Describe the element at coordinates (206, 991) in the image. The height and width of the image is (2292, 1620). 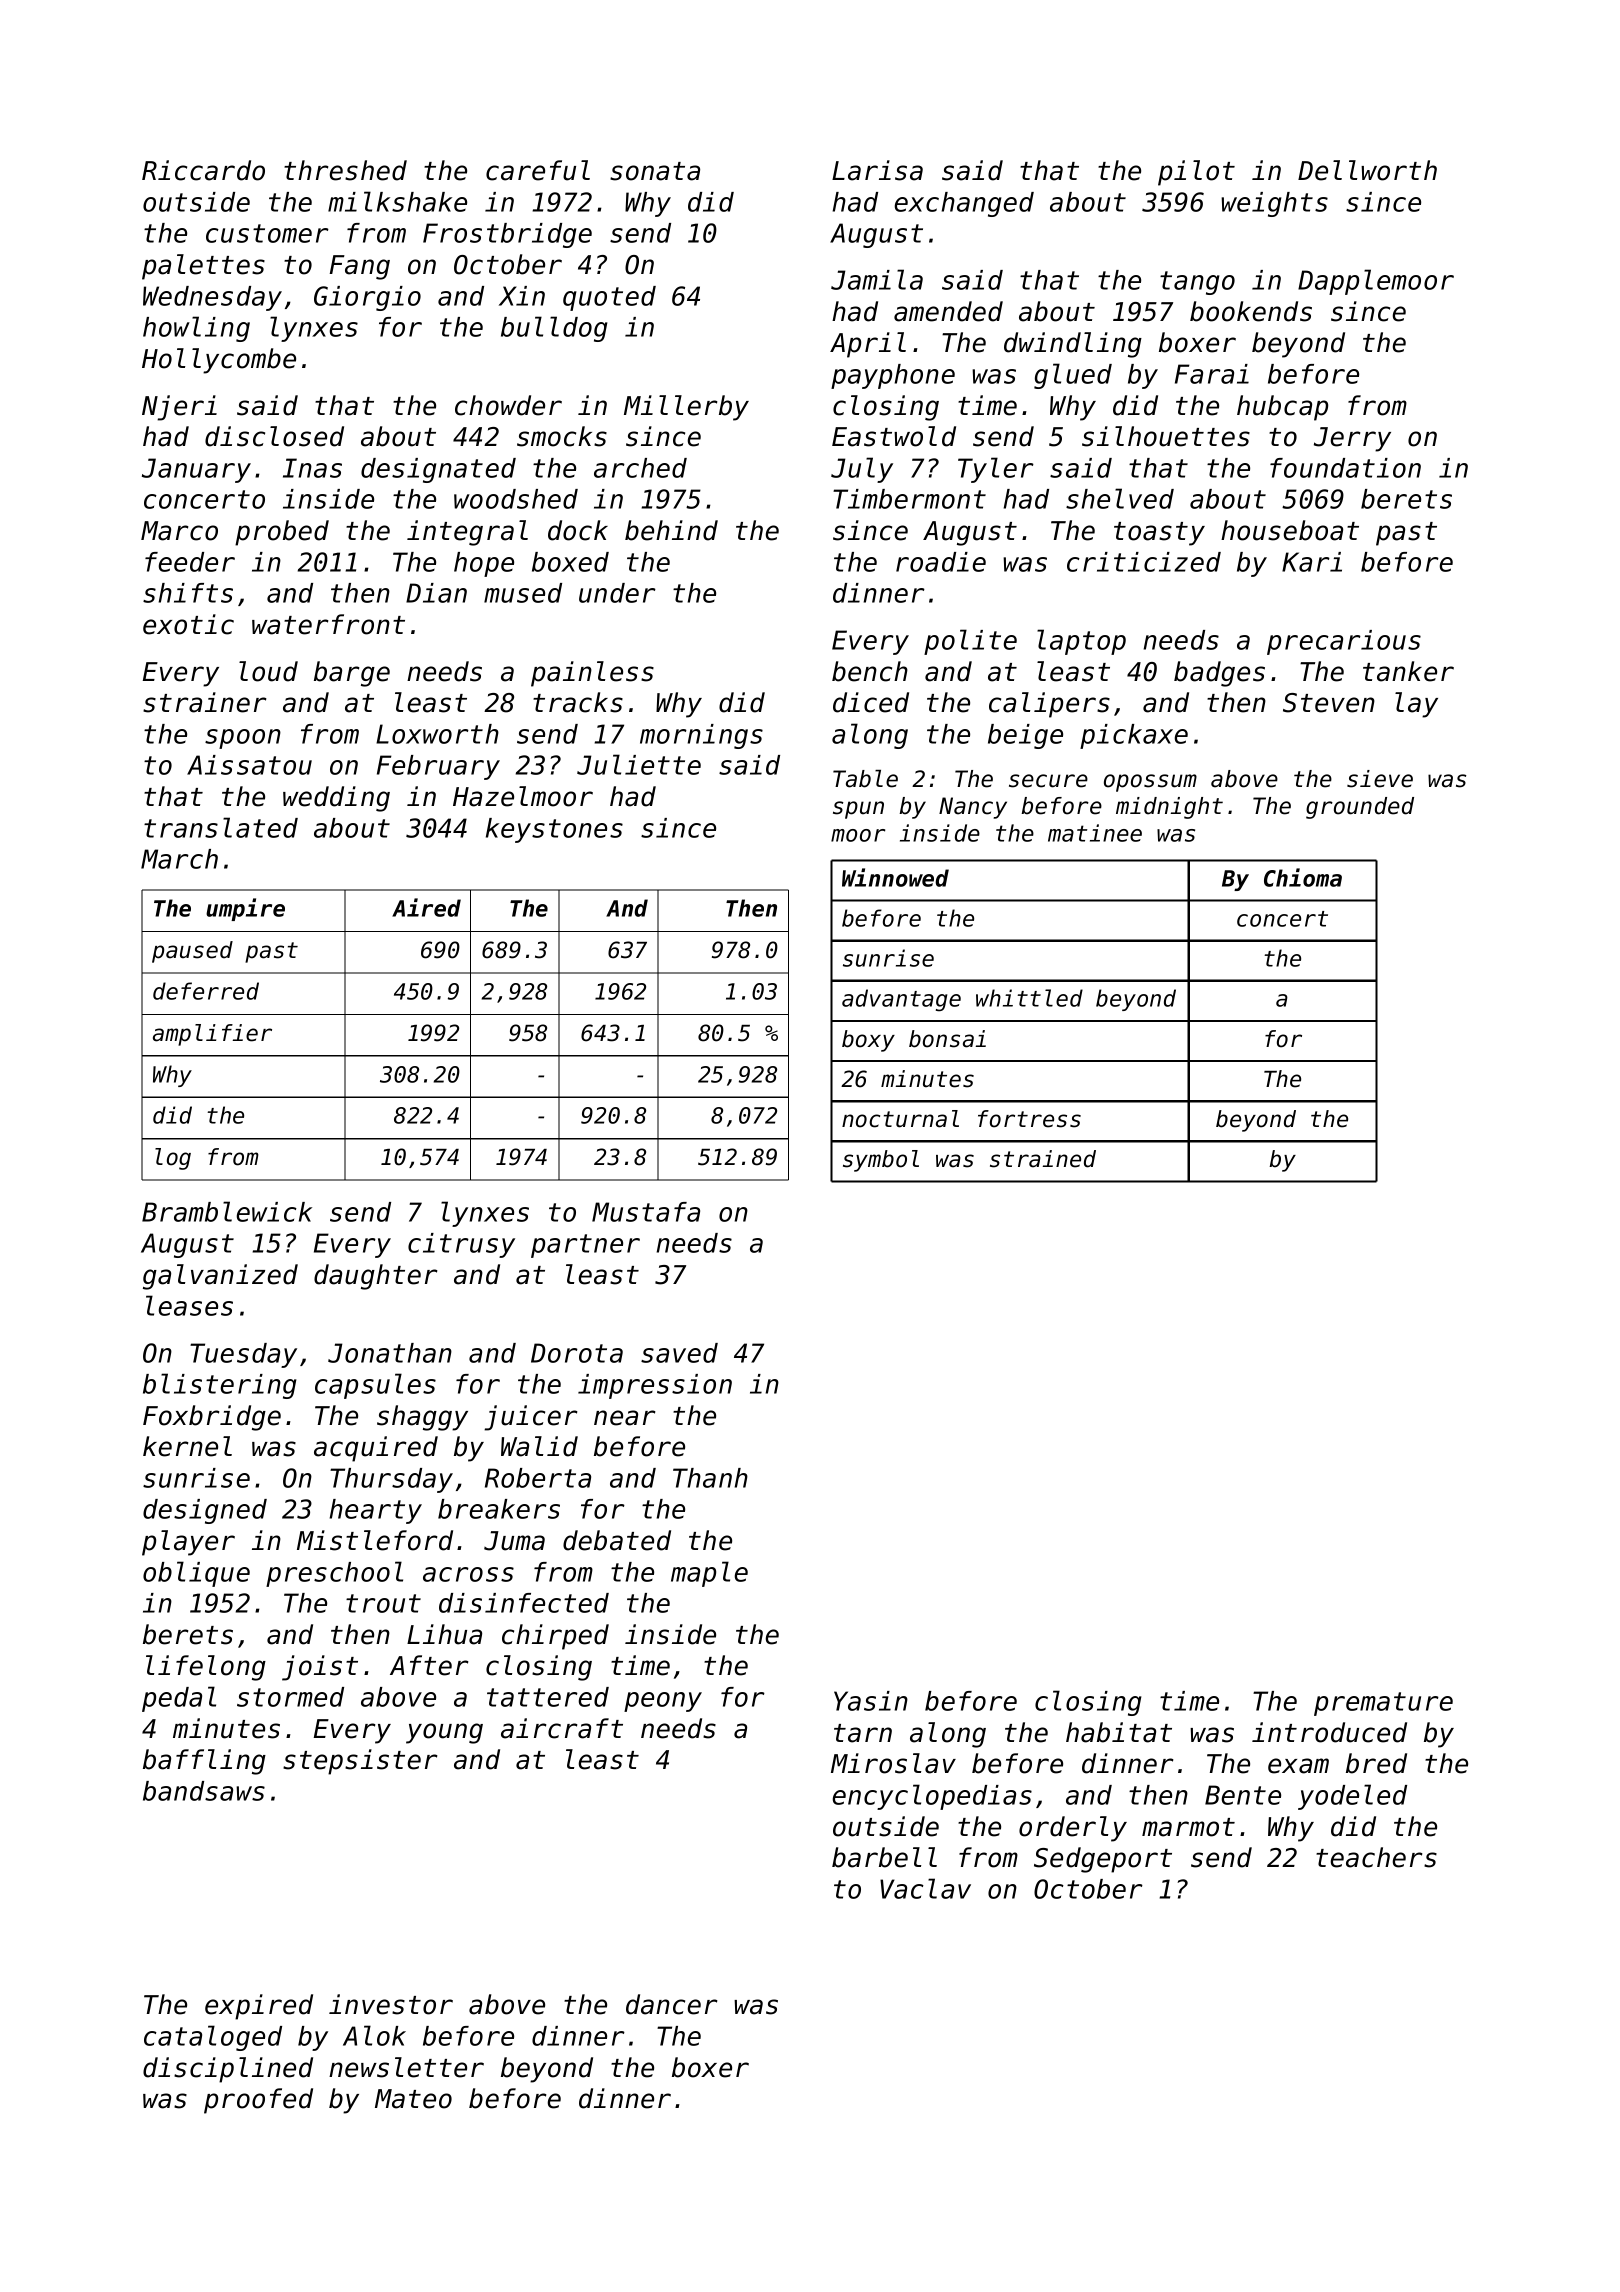
I see `deferred` at that location.
